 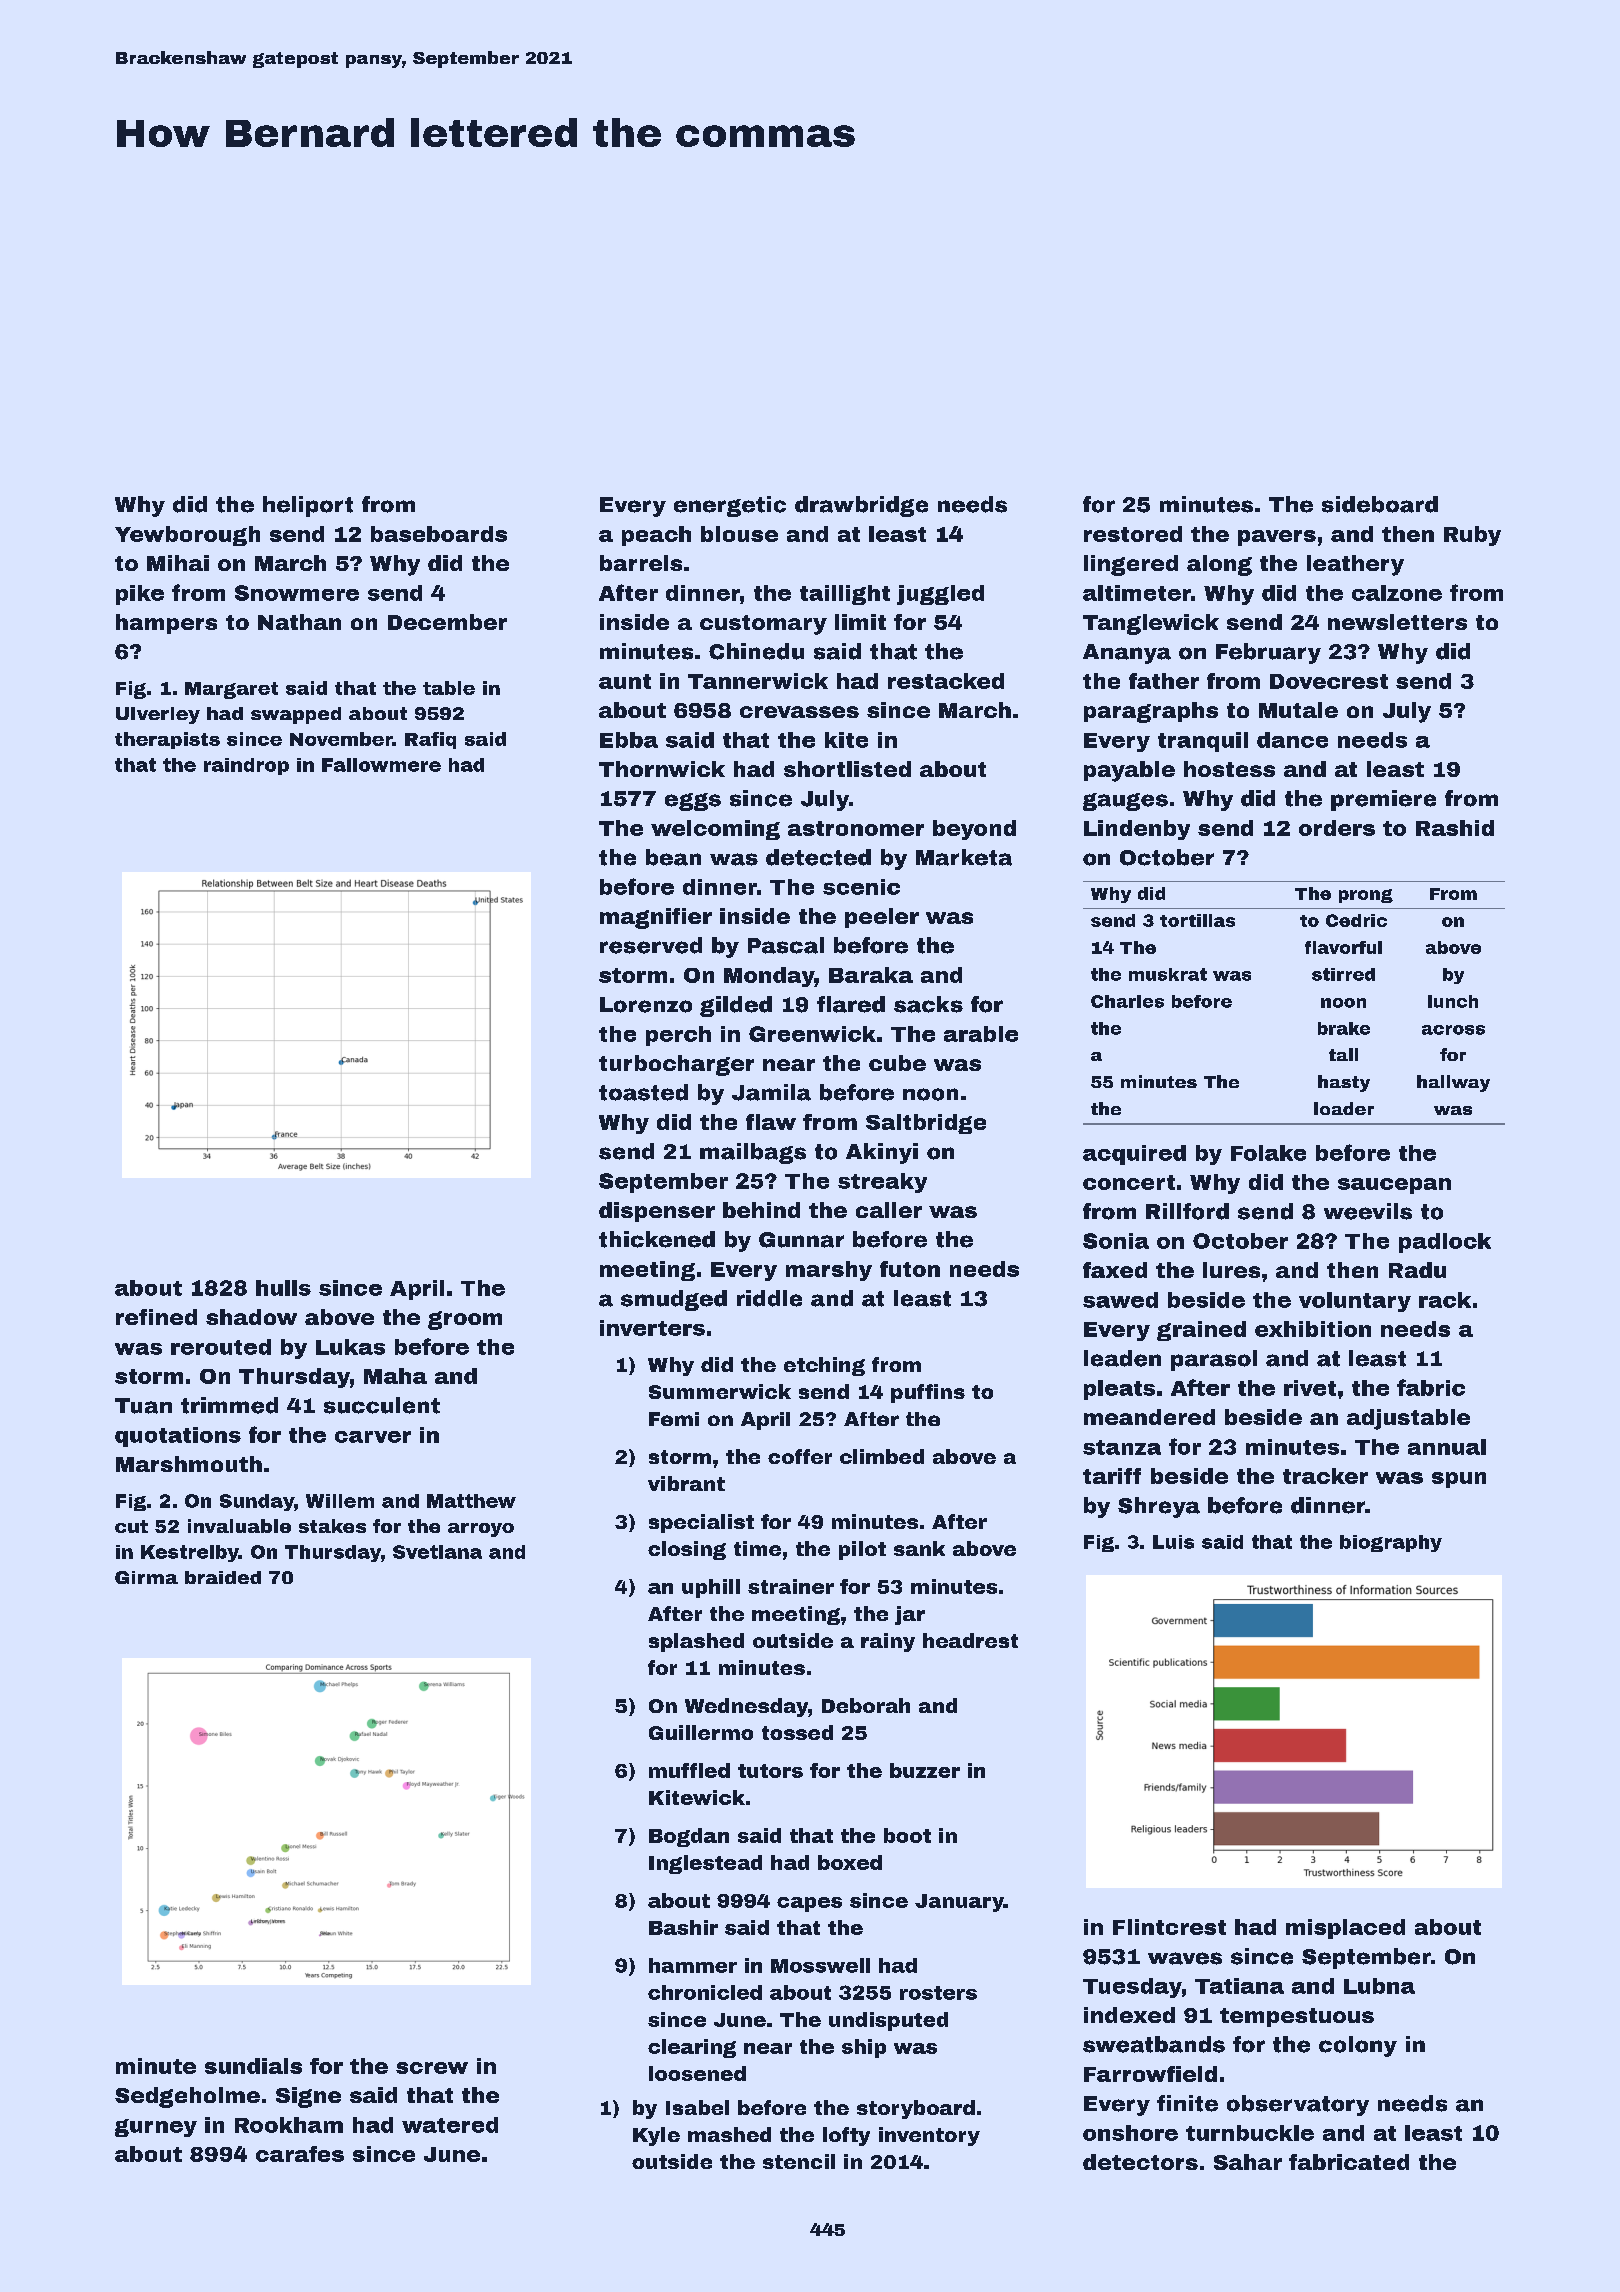 I want to click on barrels, so click(x=641, y=563).
